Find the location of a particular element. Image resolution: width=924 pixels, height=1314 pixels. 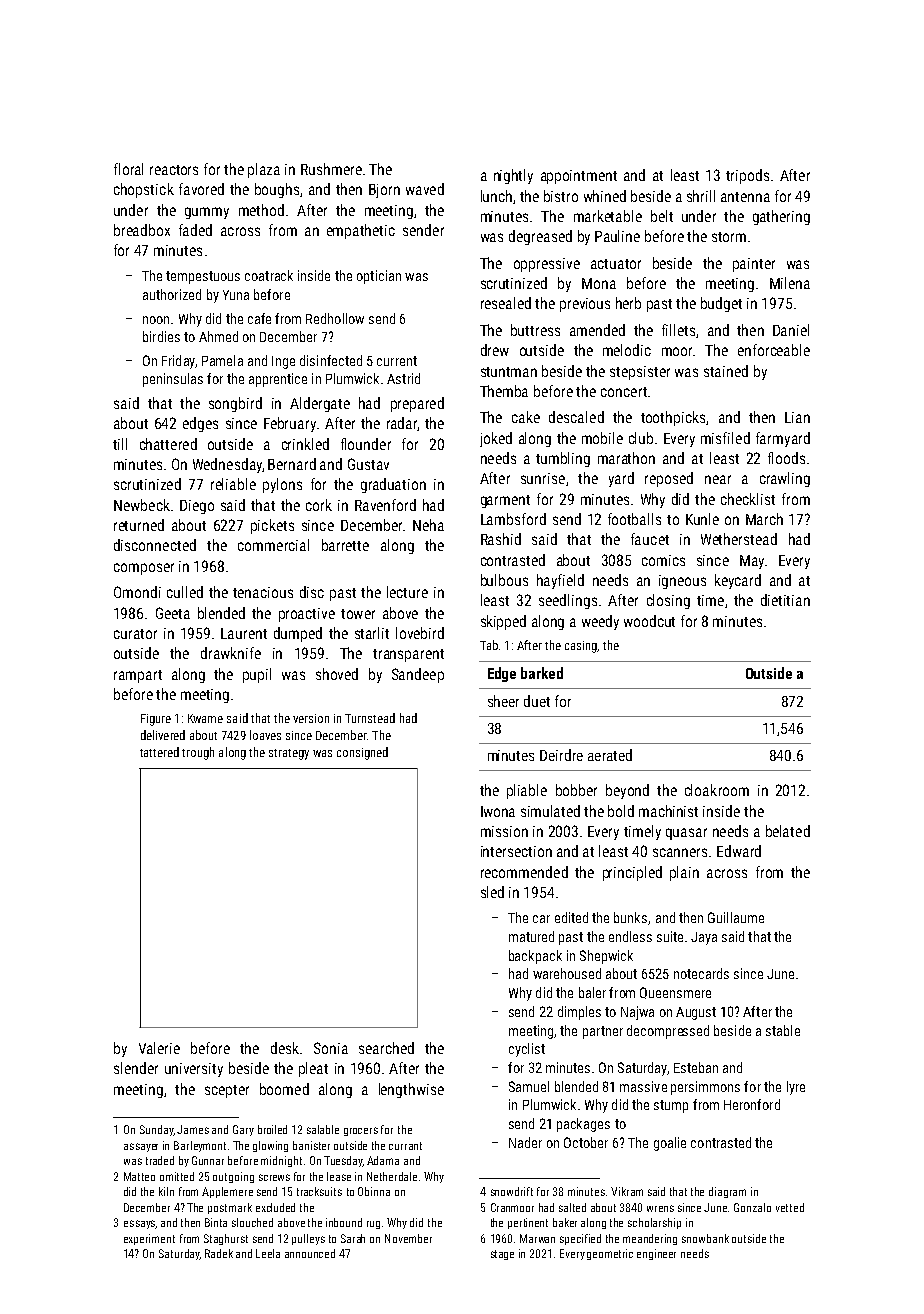

tripods is located at coordinates (747, 176).
